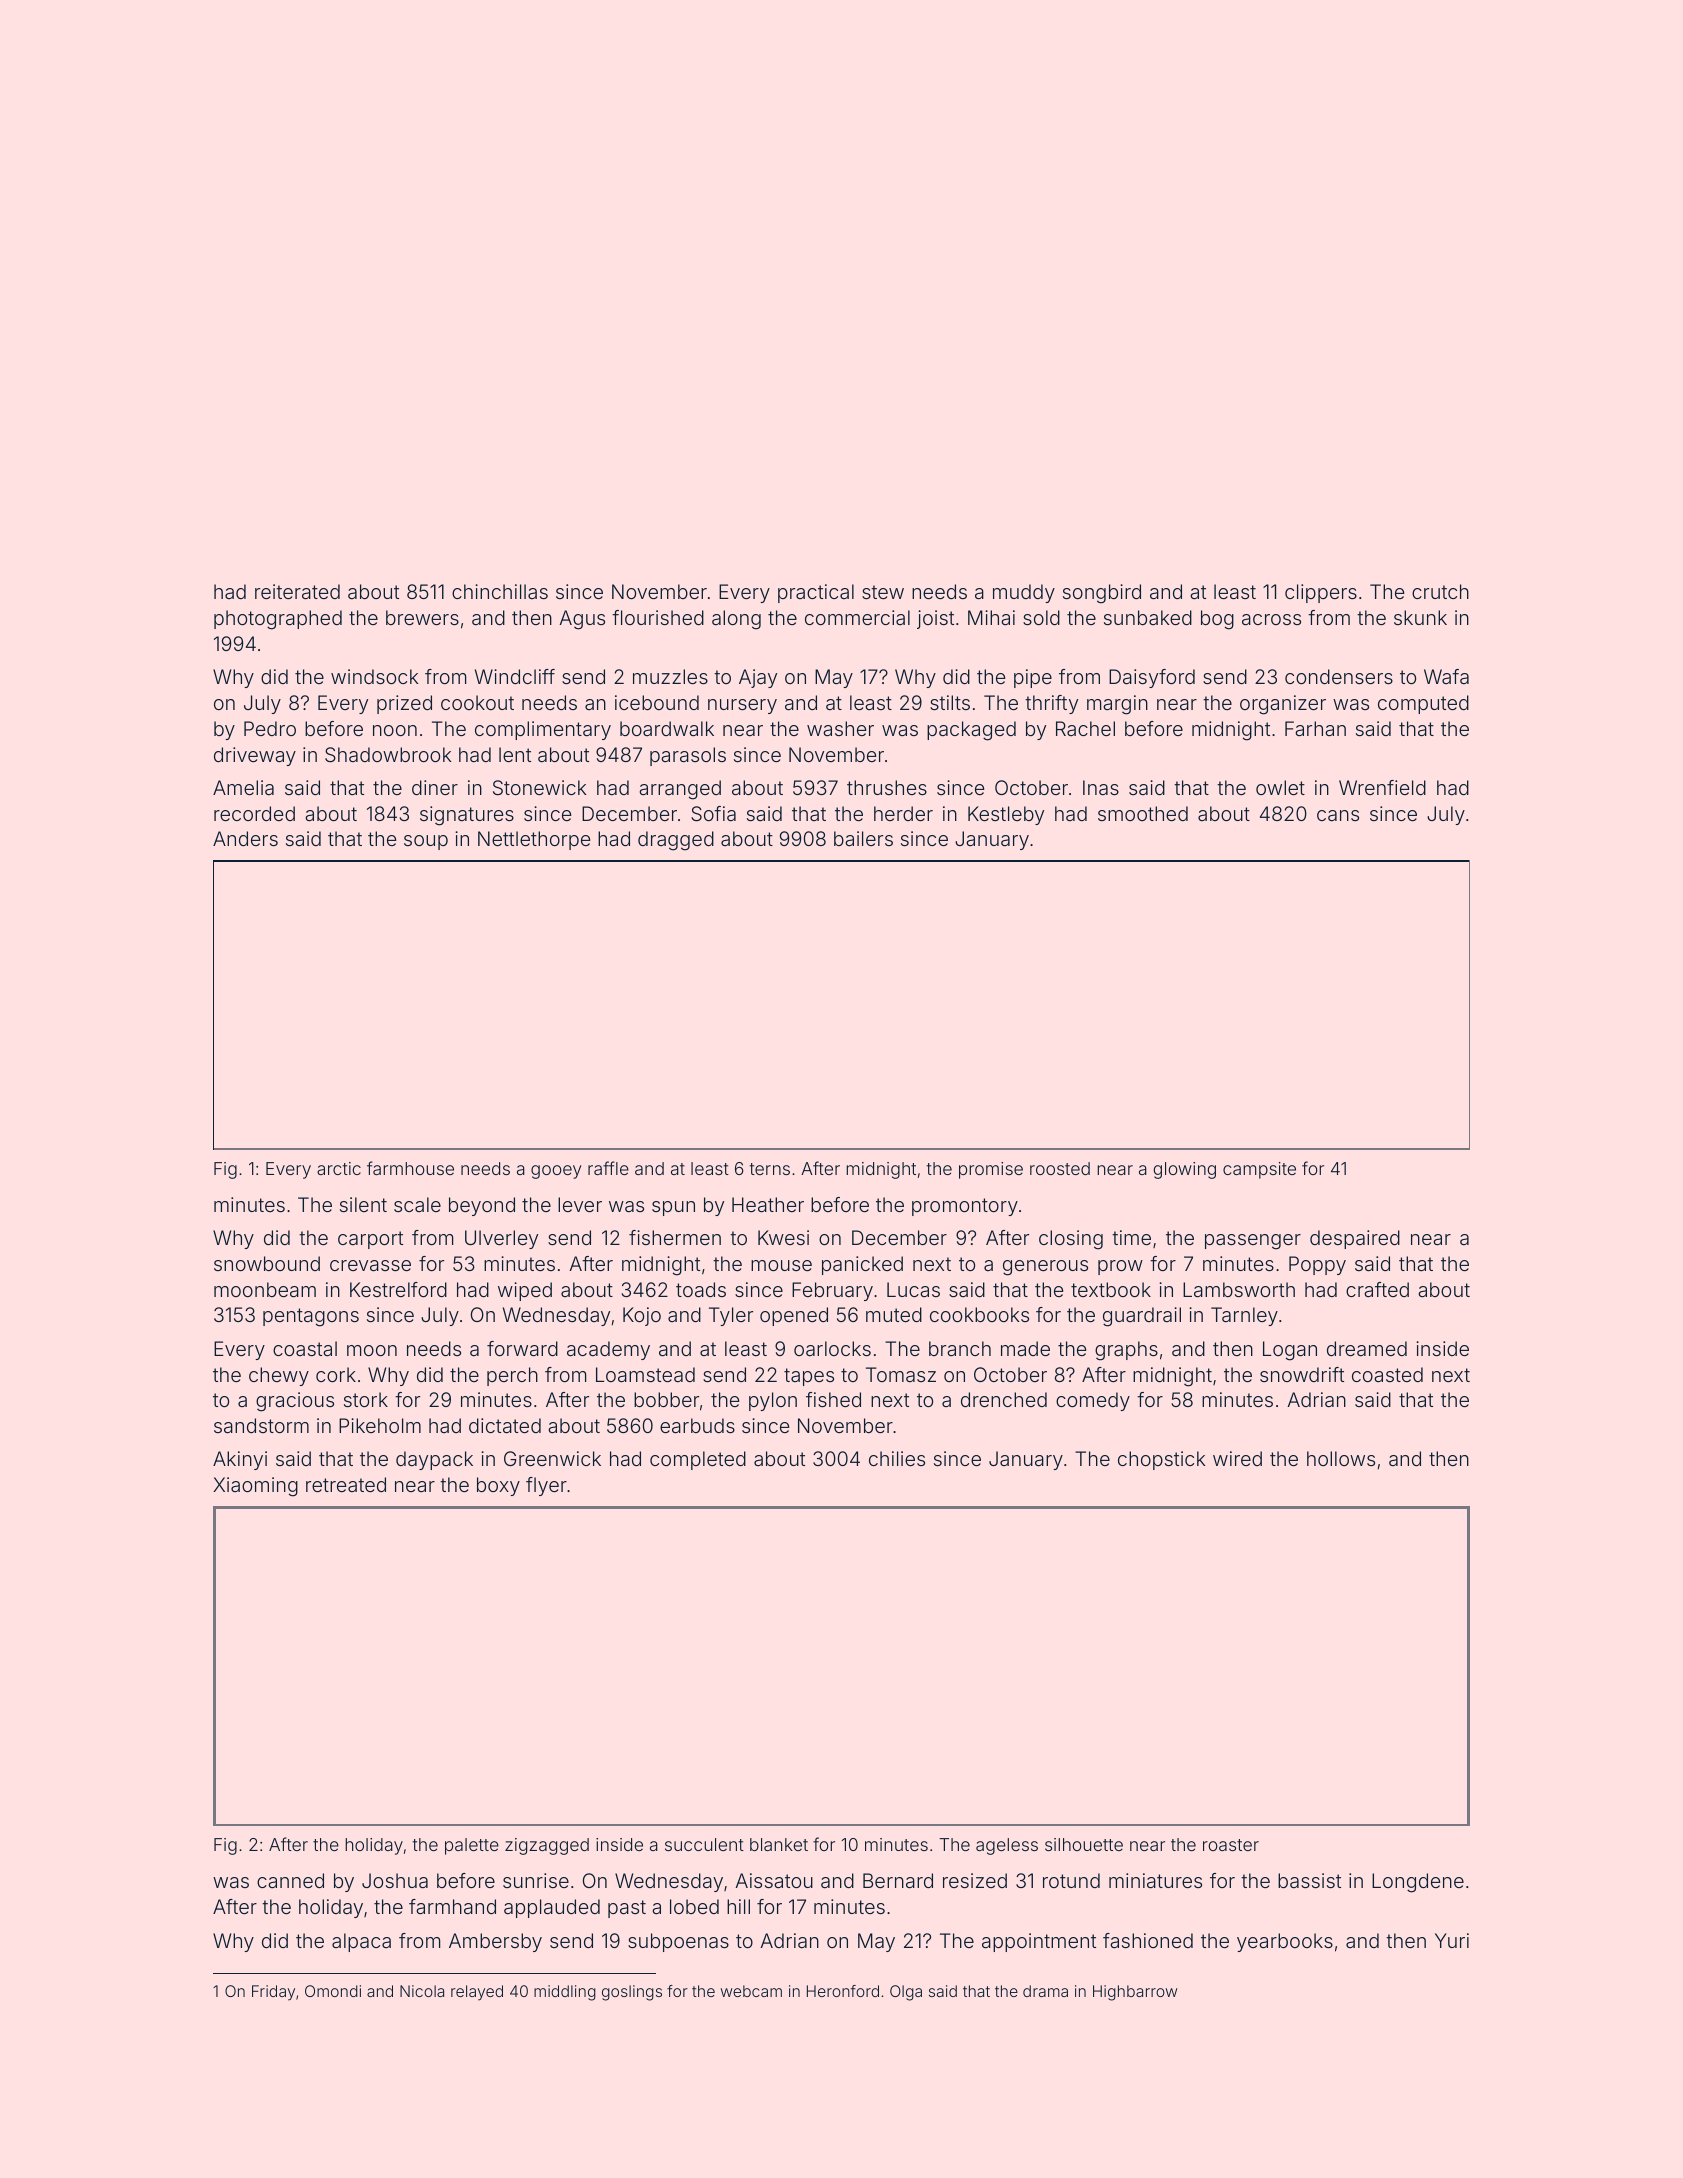 This screenshot has height=2178, width=1683. I want to click on drama, so click(1045, 1991).
